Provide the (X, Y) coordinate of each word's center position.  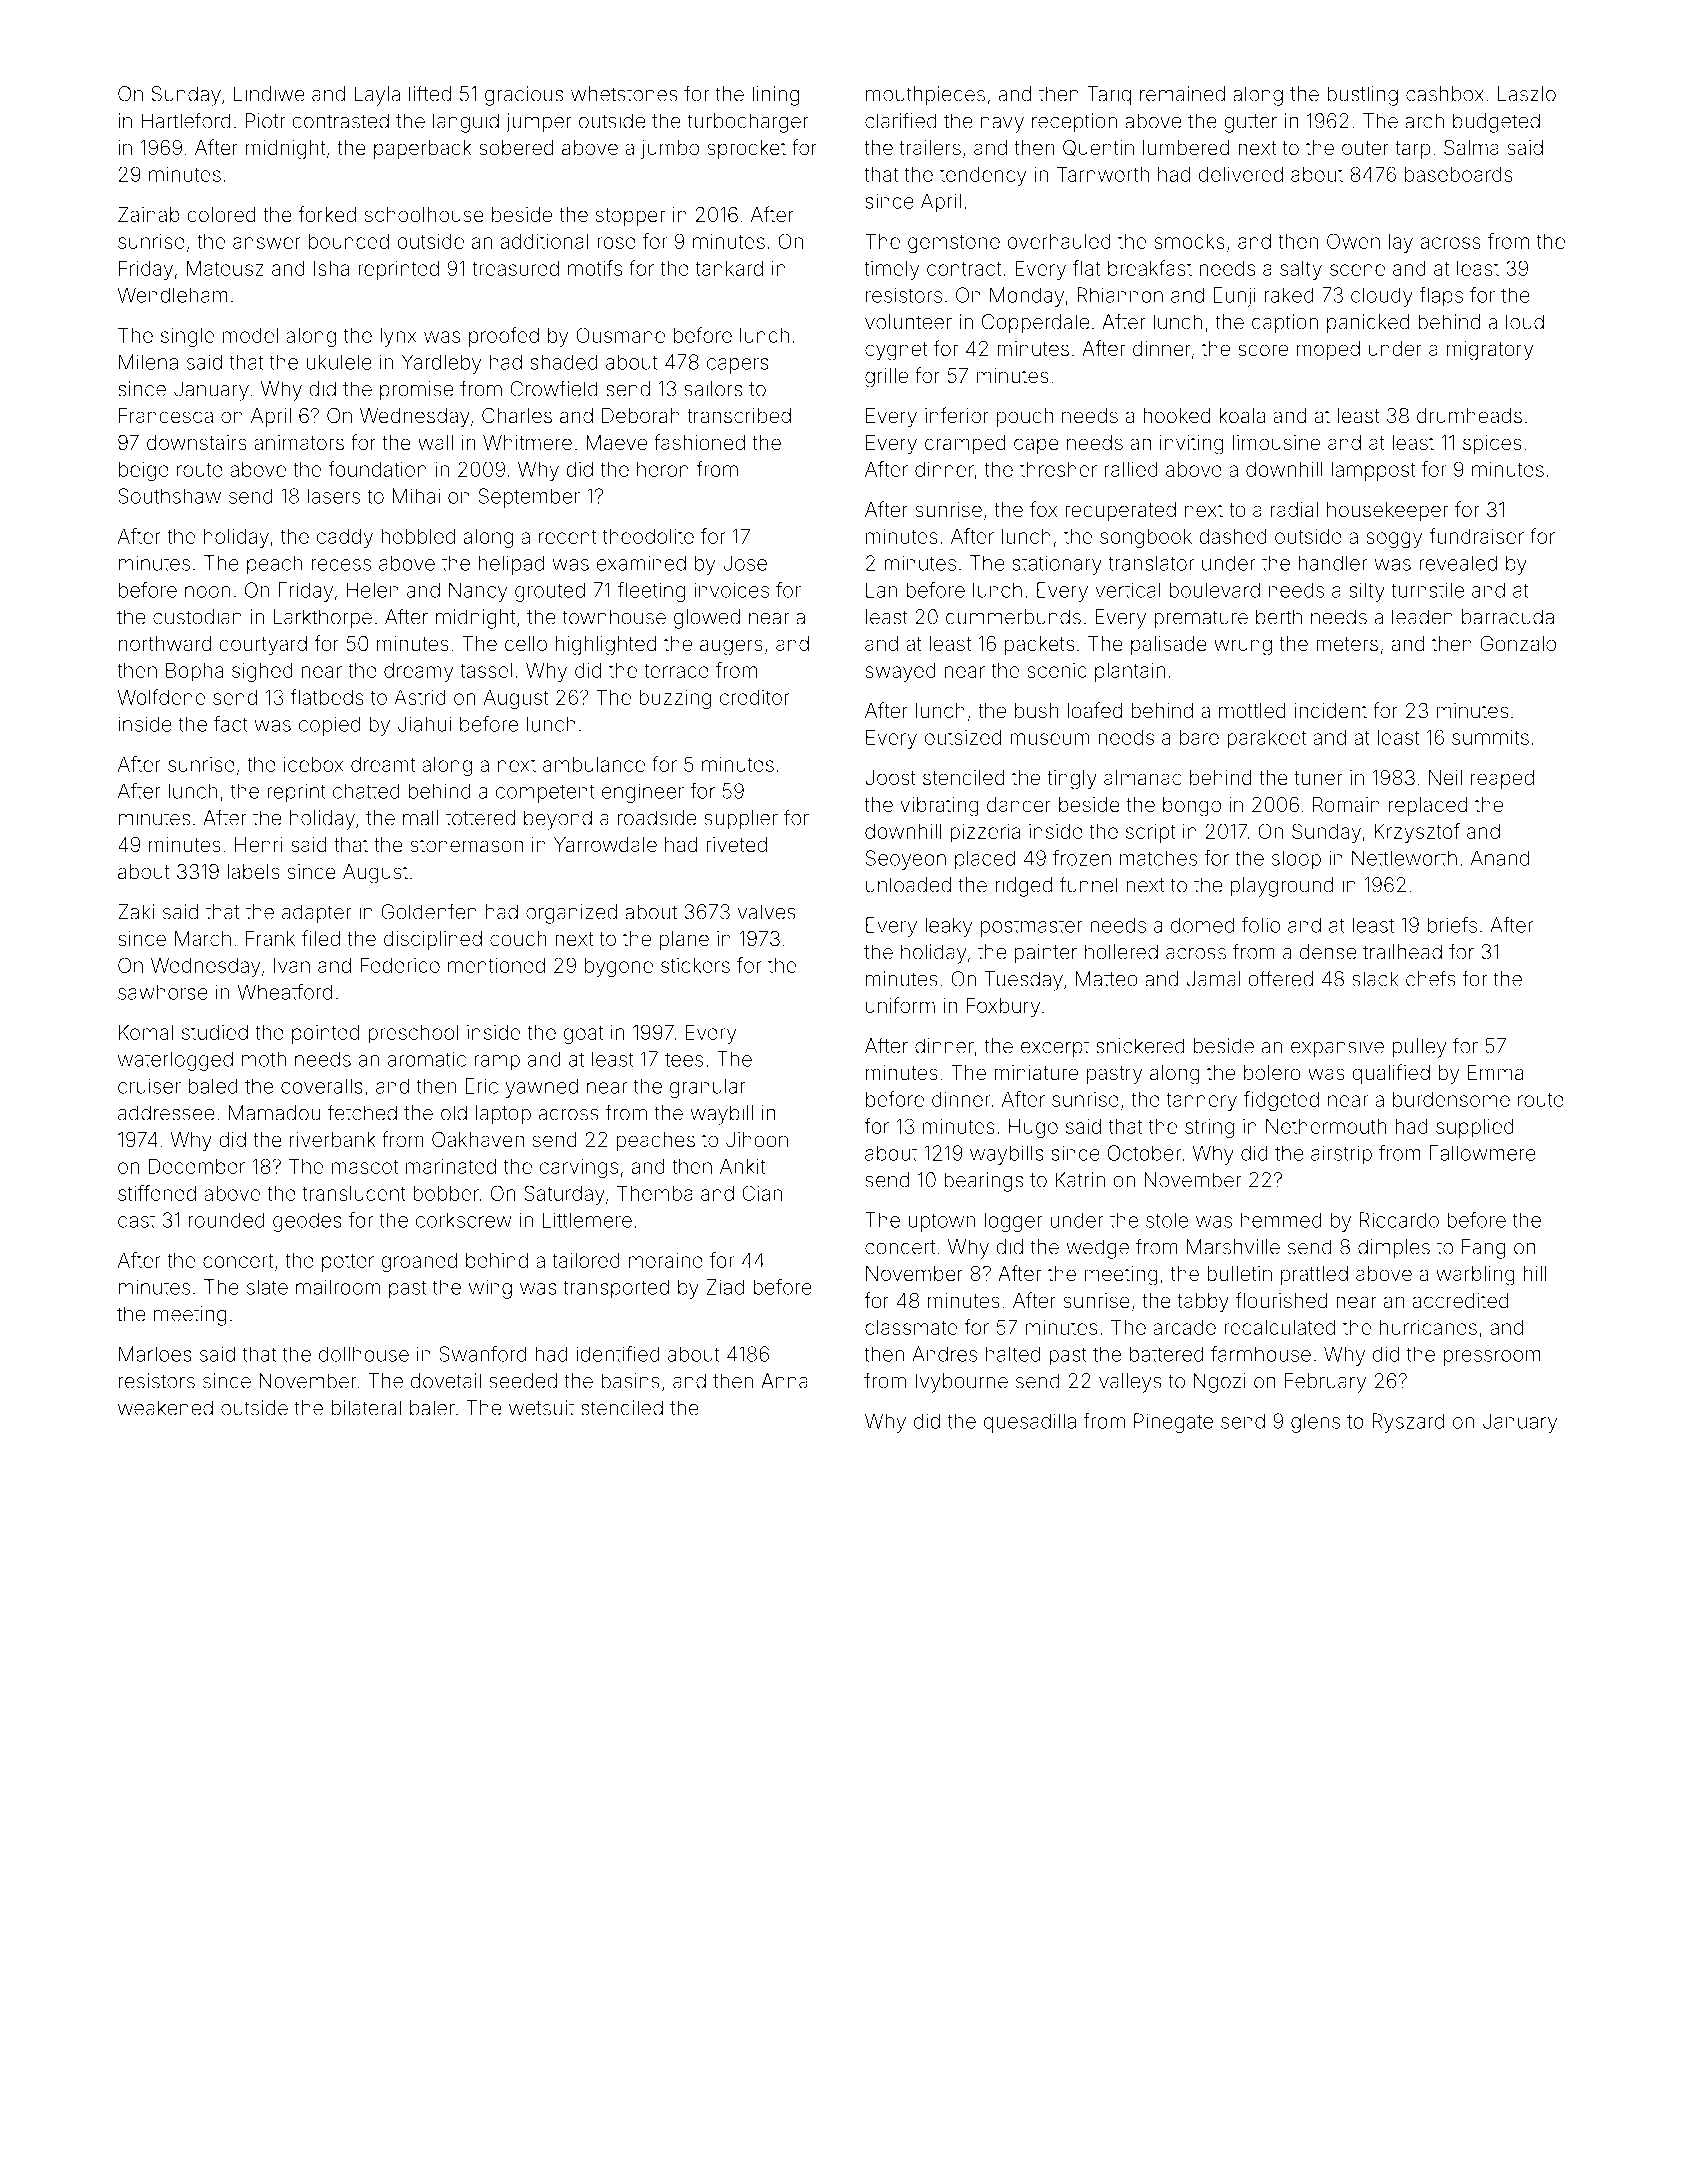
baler (432, 1408)
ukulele (339, 362)
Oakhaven (478, 1139)
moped (1328, 350)
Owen (1353, 241)
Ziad (725, 1287)
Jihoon (757, 1139)
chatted (366, 791)
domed (1202, 925)
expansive (1337, 1047)
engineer (643, 793)
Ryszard (1408, 1423)
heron (663, 469)
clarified (901, 120)
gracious (524, 96)
